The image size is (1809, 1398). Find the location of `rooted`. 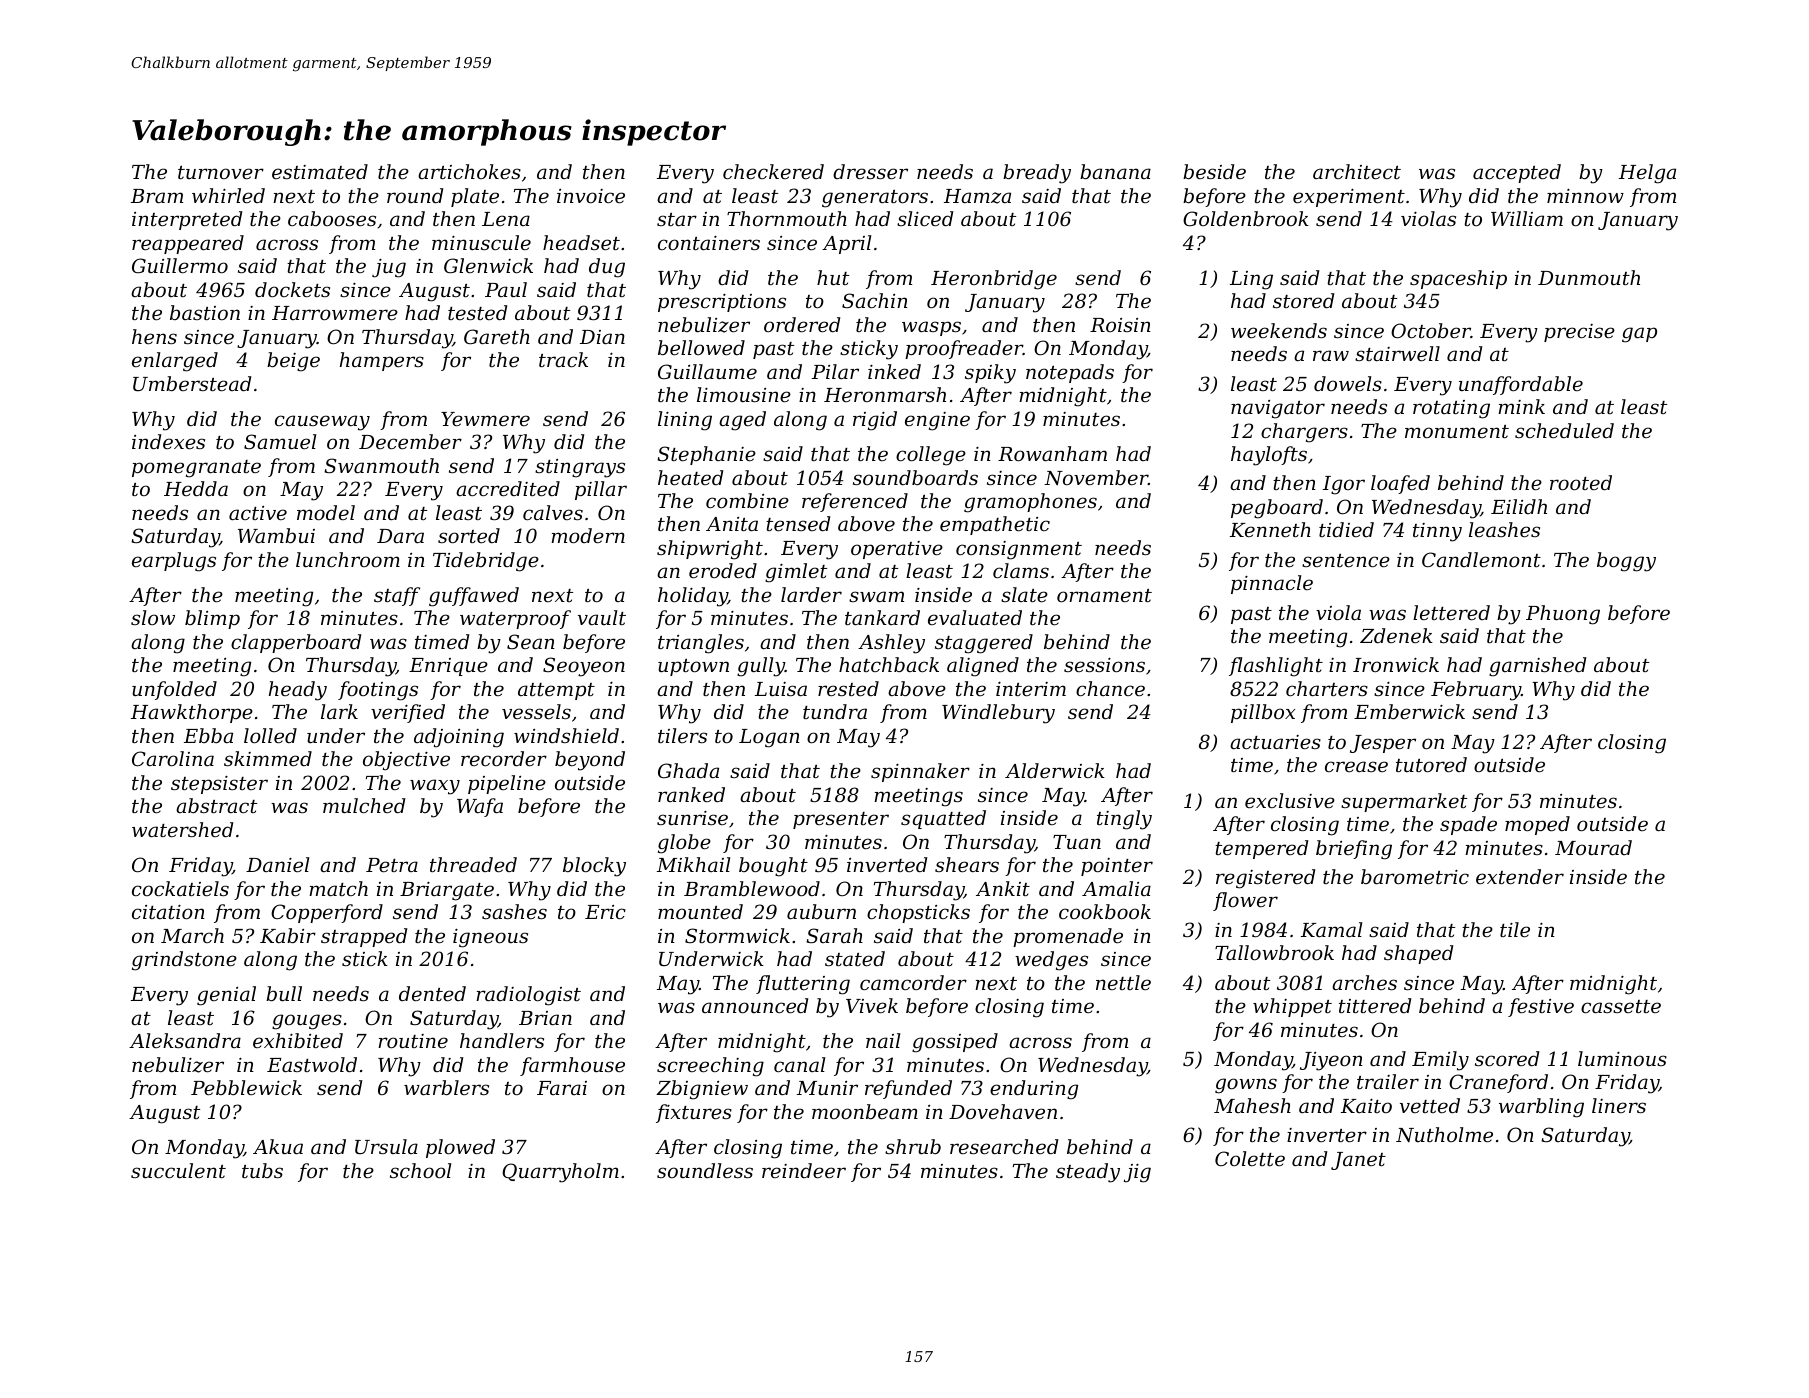

rooted is located at coordinates (1581, 482).
